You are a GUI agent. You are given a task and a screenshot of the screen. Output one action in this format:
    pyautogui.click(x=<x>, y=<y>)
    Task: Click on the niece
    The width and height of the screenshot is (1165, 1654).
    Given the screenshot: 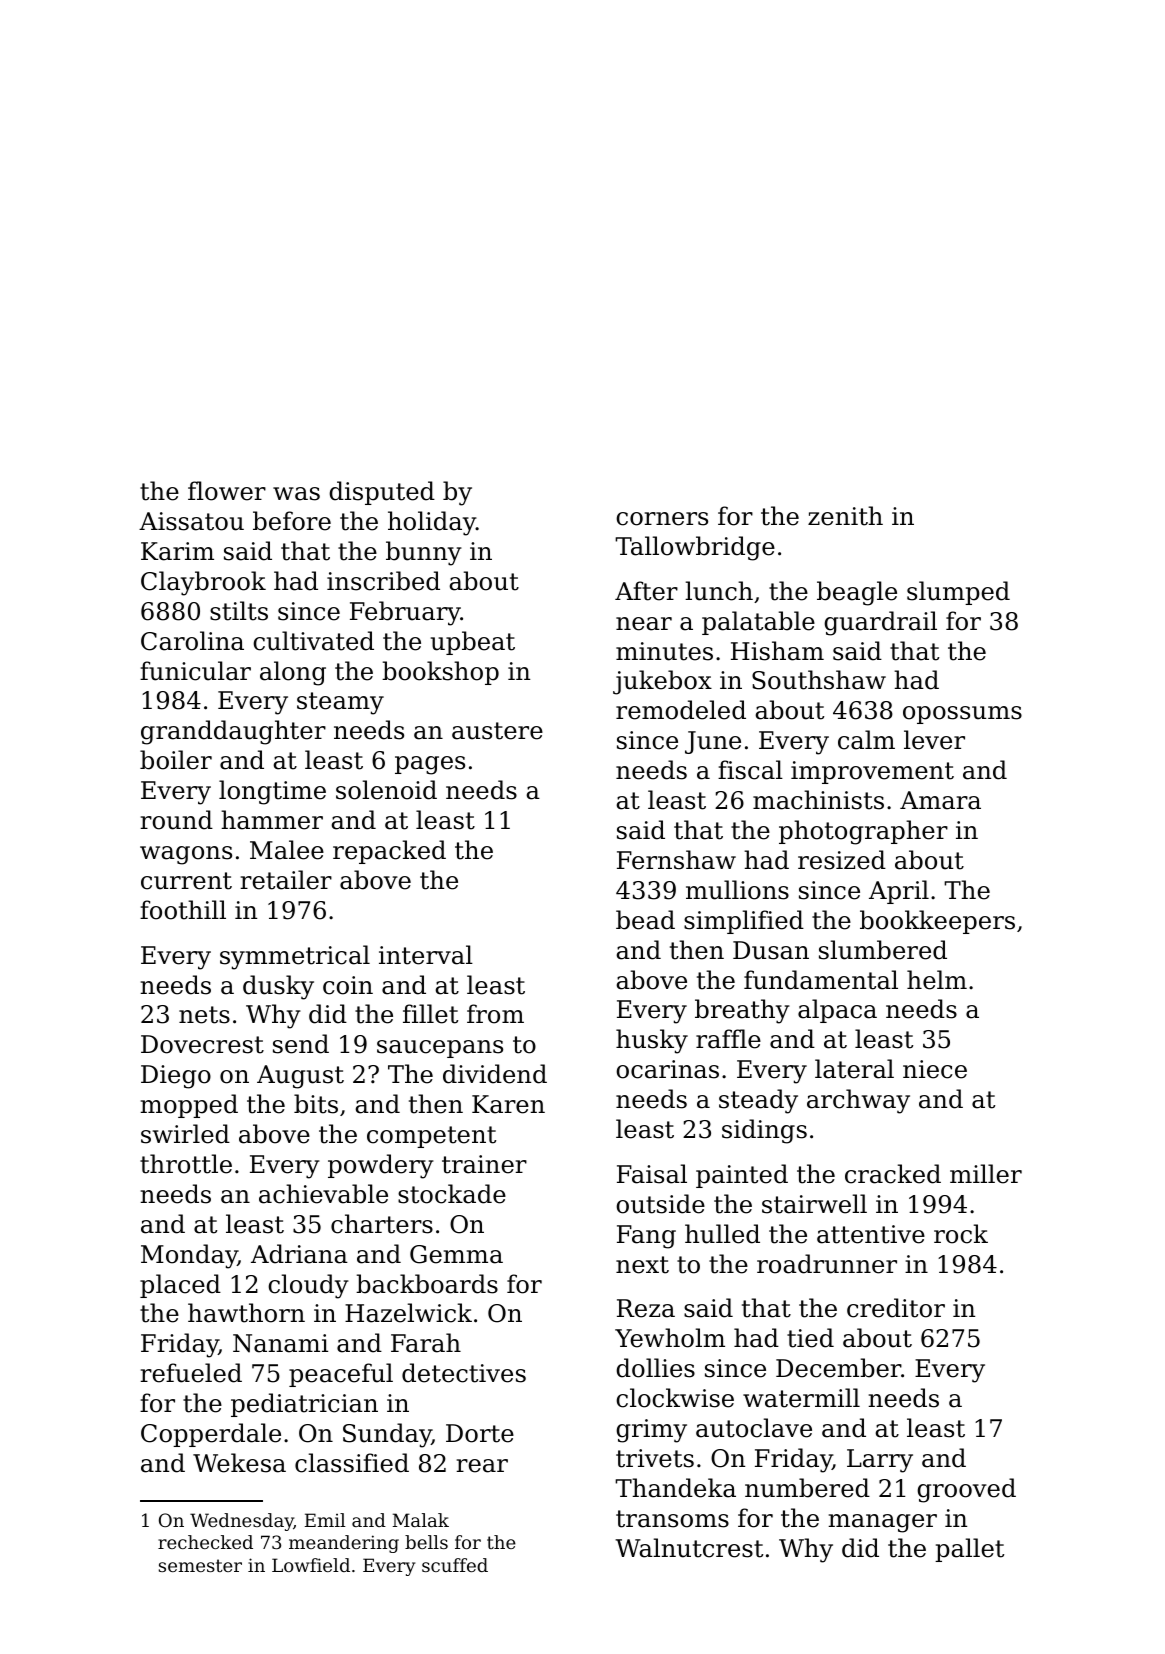 What is the action you would take?
    pyautogui.click(x=935, y=1069)
